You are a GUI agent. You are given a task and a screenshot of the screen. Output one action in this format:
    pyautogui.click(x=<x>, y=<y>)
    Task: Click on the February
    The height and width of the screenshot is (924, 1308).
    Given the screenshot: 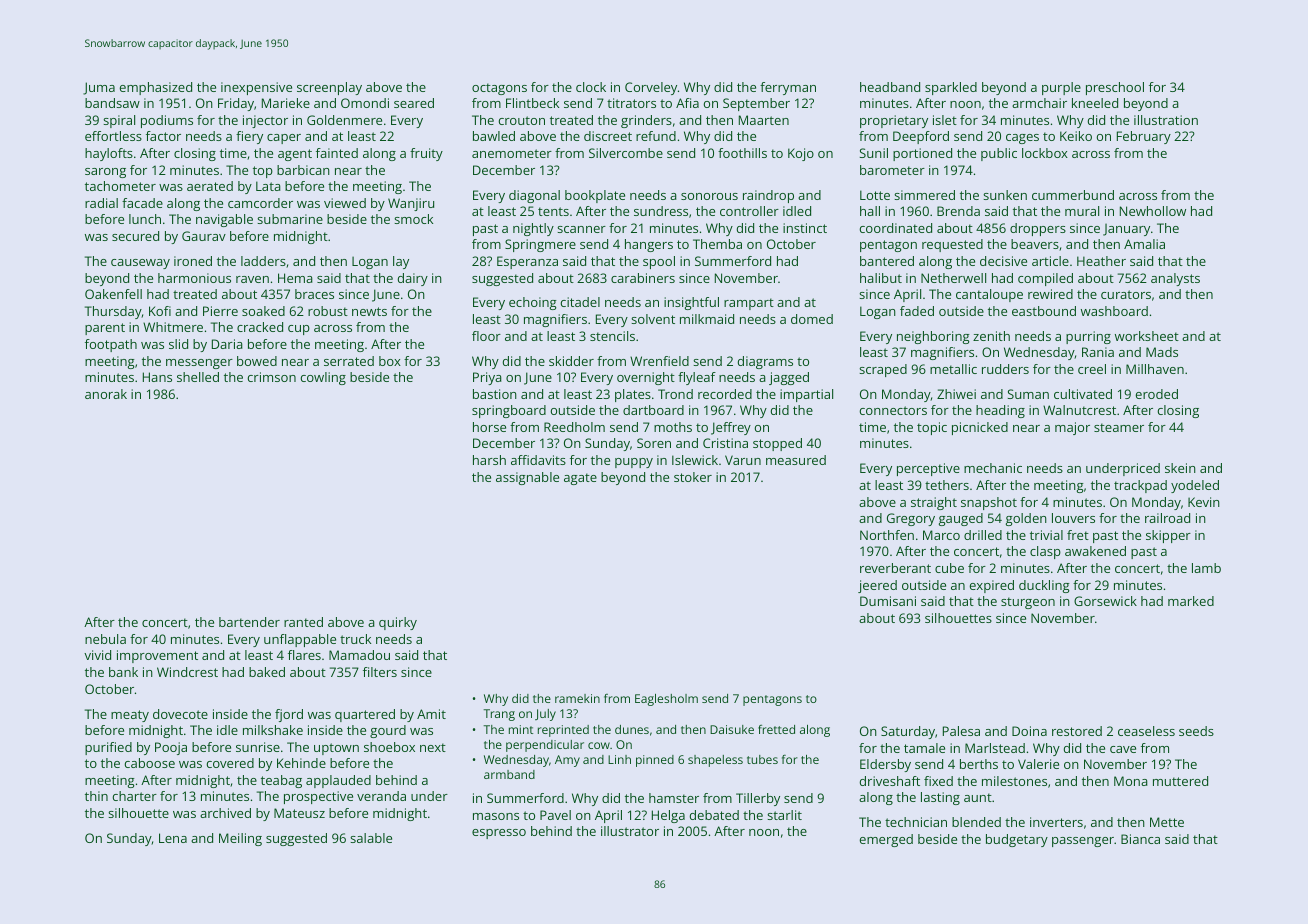 What is the action you would take?
    pyautogui.click(x=1144, y=137)
